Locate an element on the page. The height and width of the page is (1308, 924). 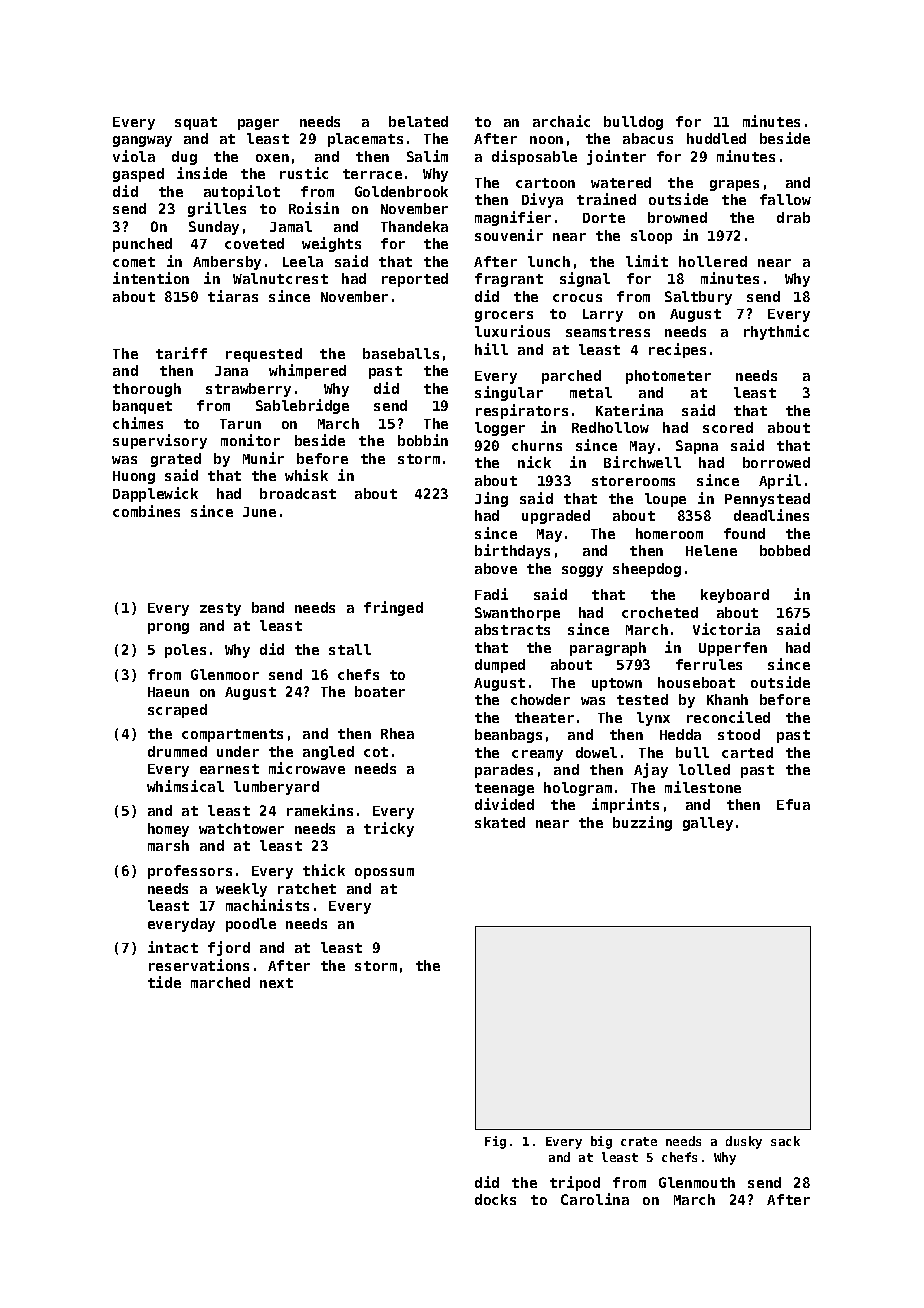
compartments is located at coordinates (232, 735).
